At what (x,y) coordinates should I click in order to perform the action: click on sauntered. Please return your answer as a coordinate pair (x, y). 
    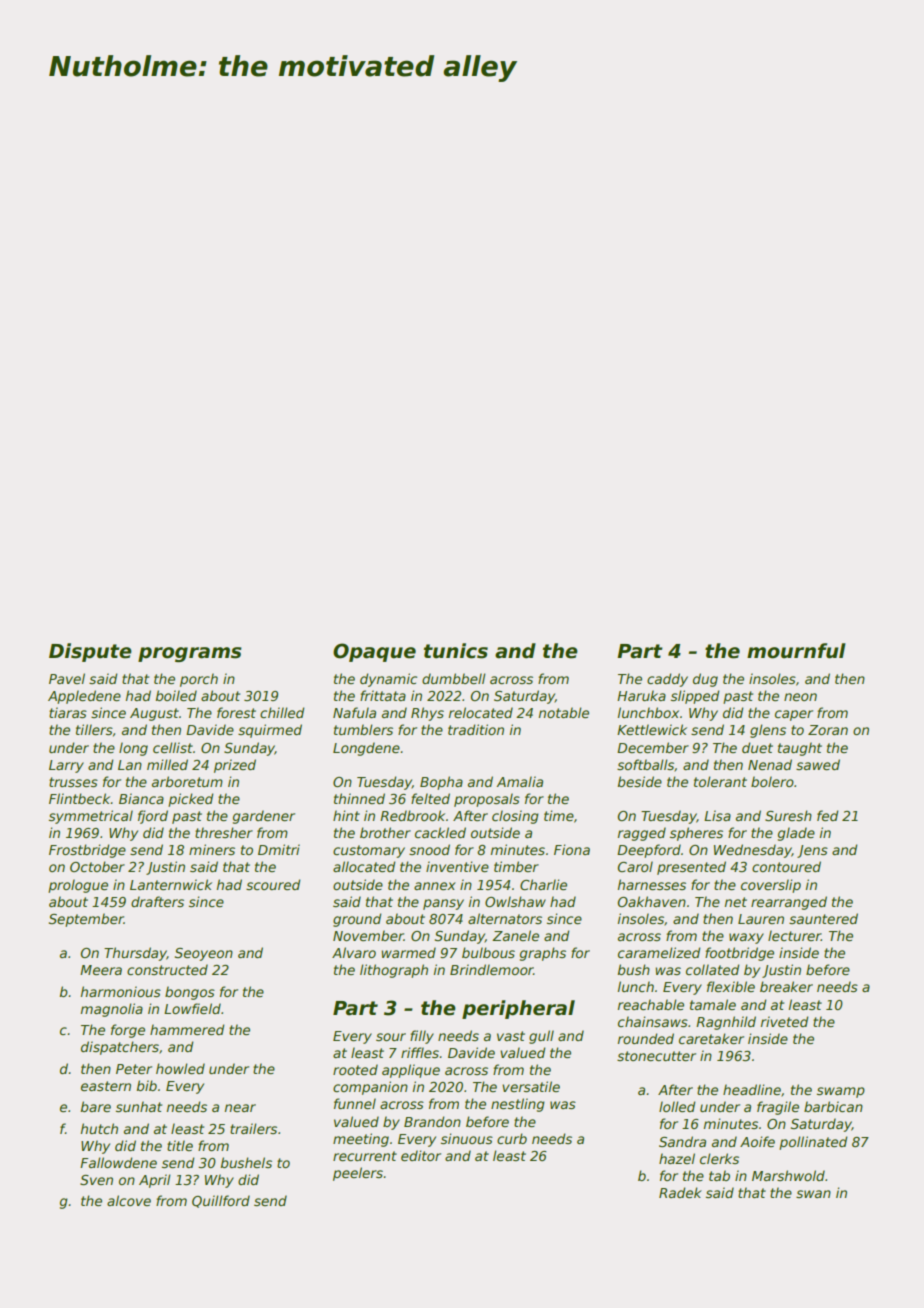
    Looking at the image, I should click on (823, 918).
